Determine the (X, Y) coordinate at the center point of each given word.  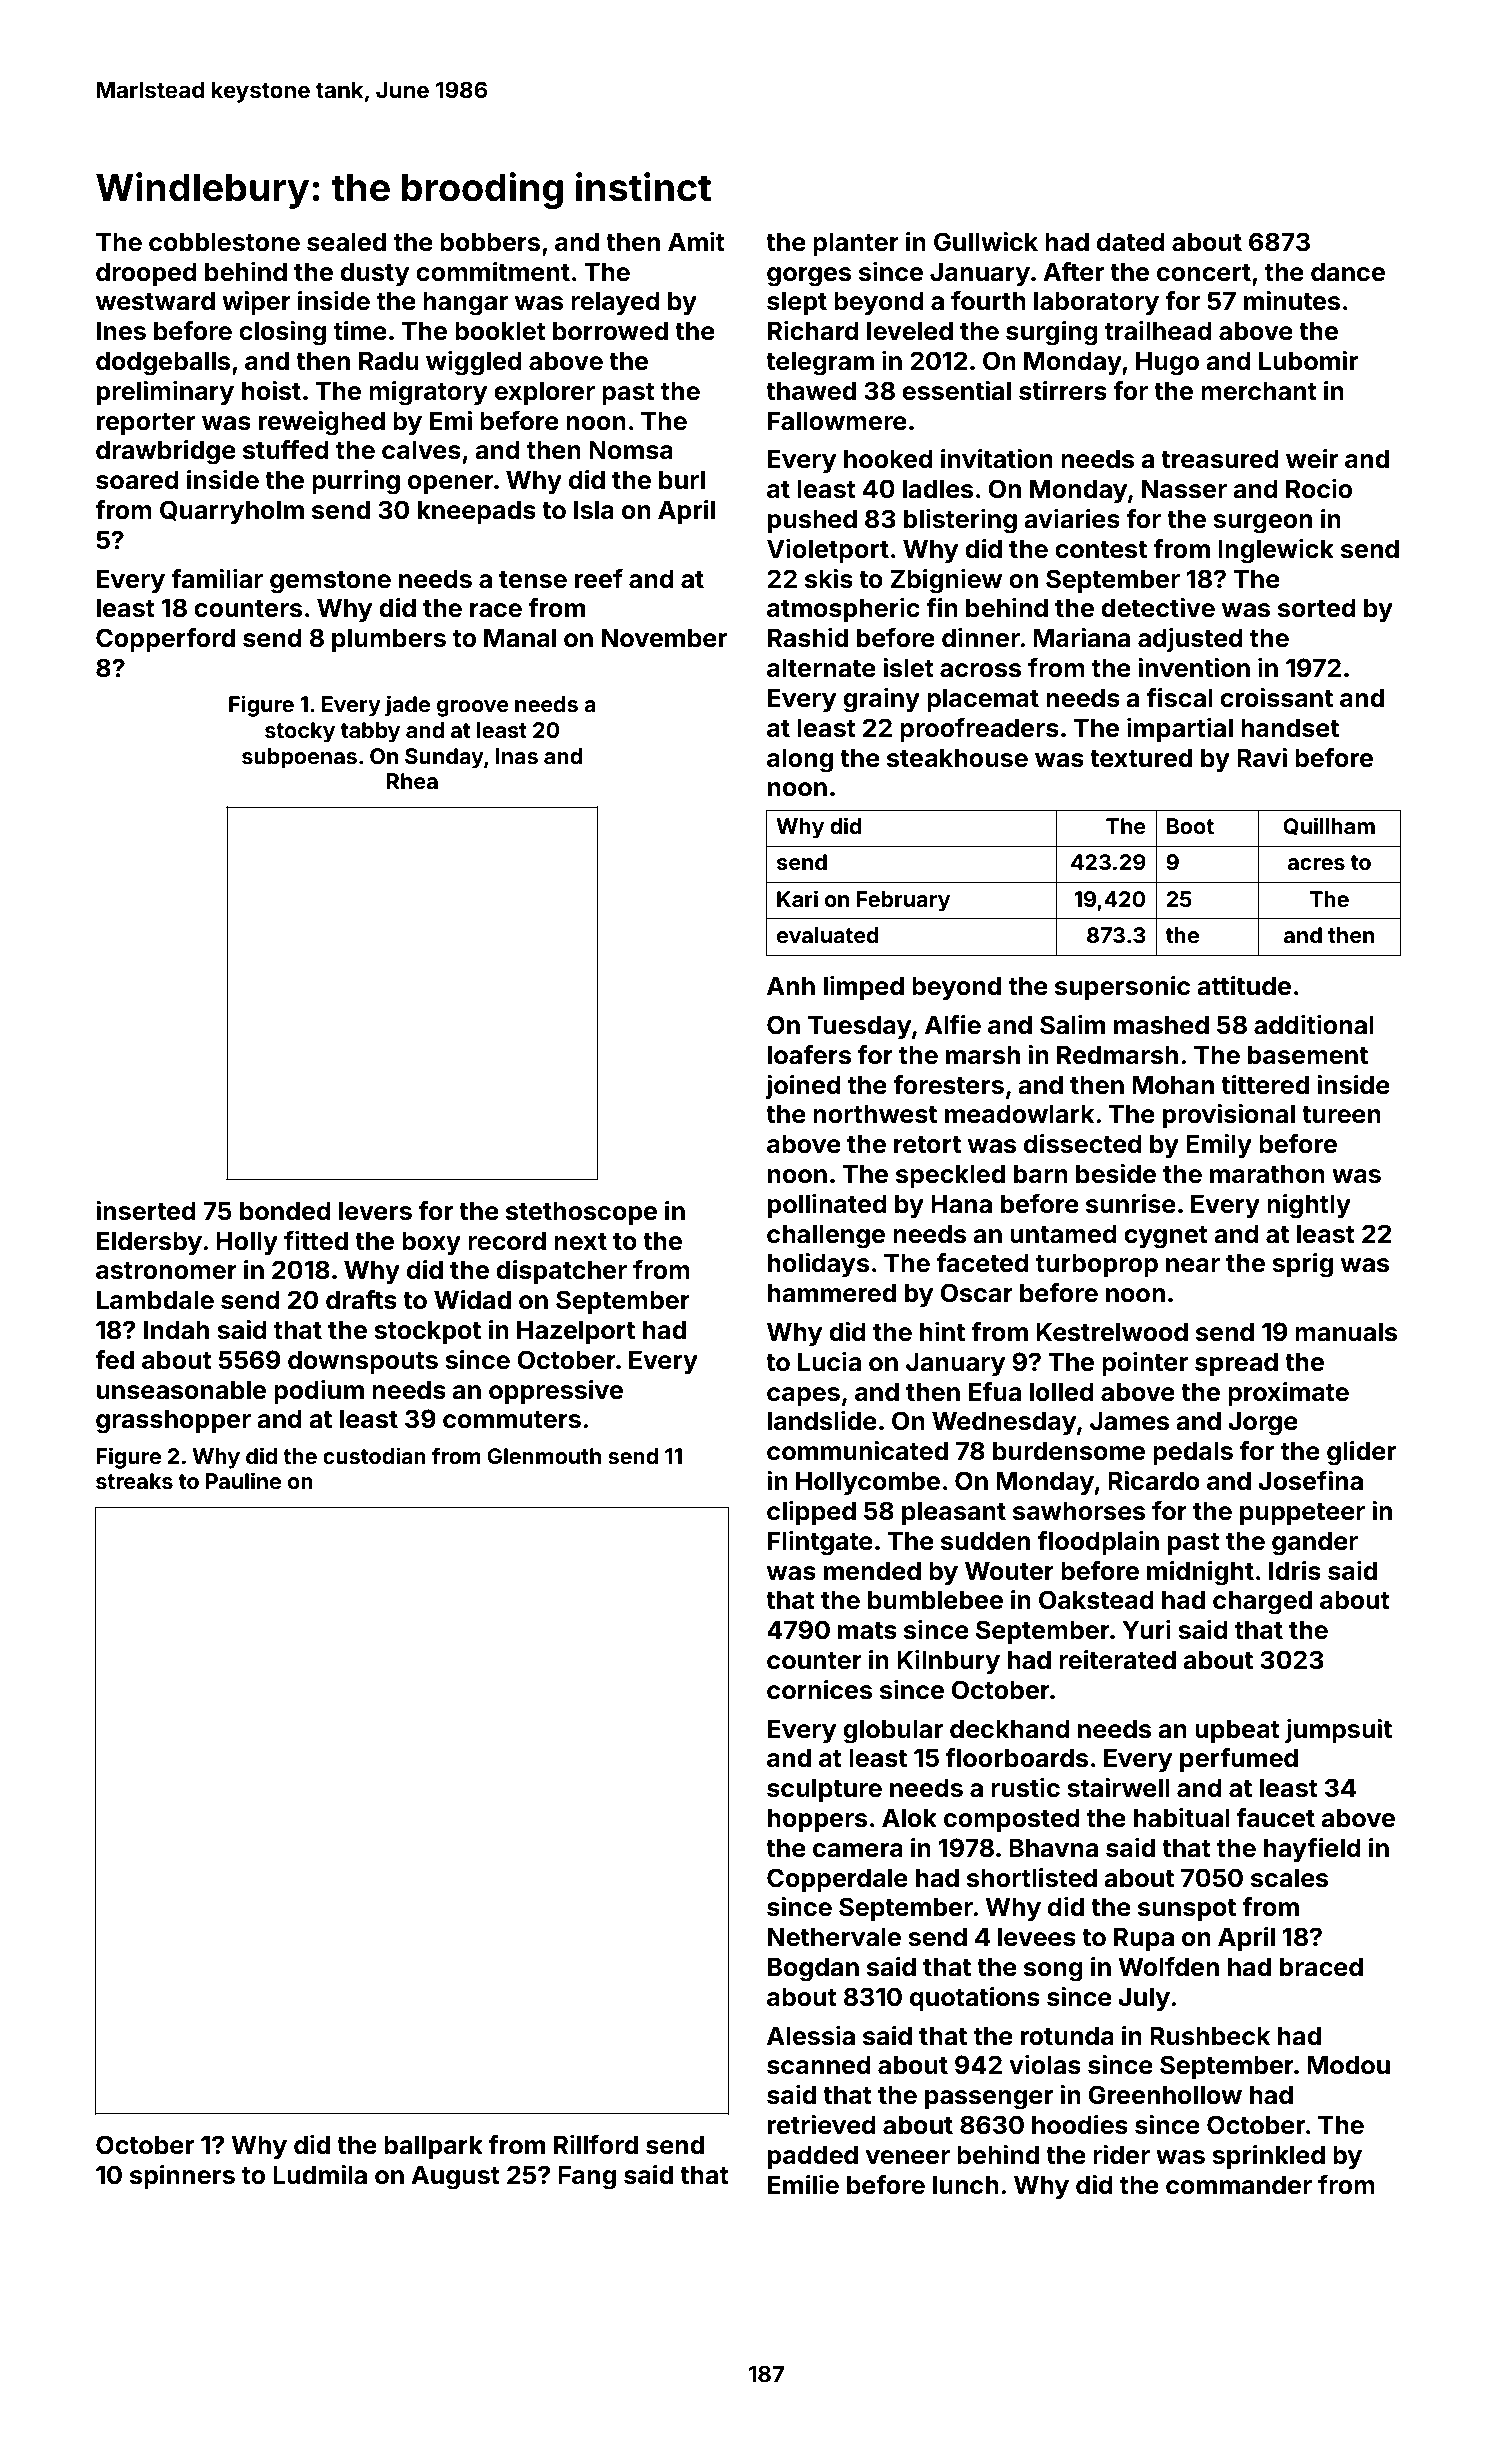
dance (1348, 272)
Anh (791, 985)
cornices (819, 1690)
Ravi (1262, 758)
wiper (256, 303)
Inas (517, 756)
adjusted (1190, 640)
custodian (374, 1455)
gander (1315, 1543)
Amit (696, 241)
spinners (182, 2177)
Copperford (165, 640)
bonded (285, 1211)
